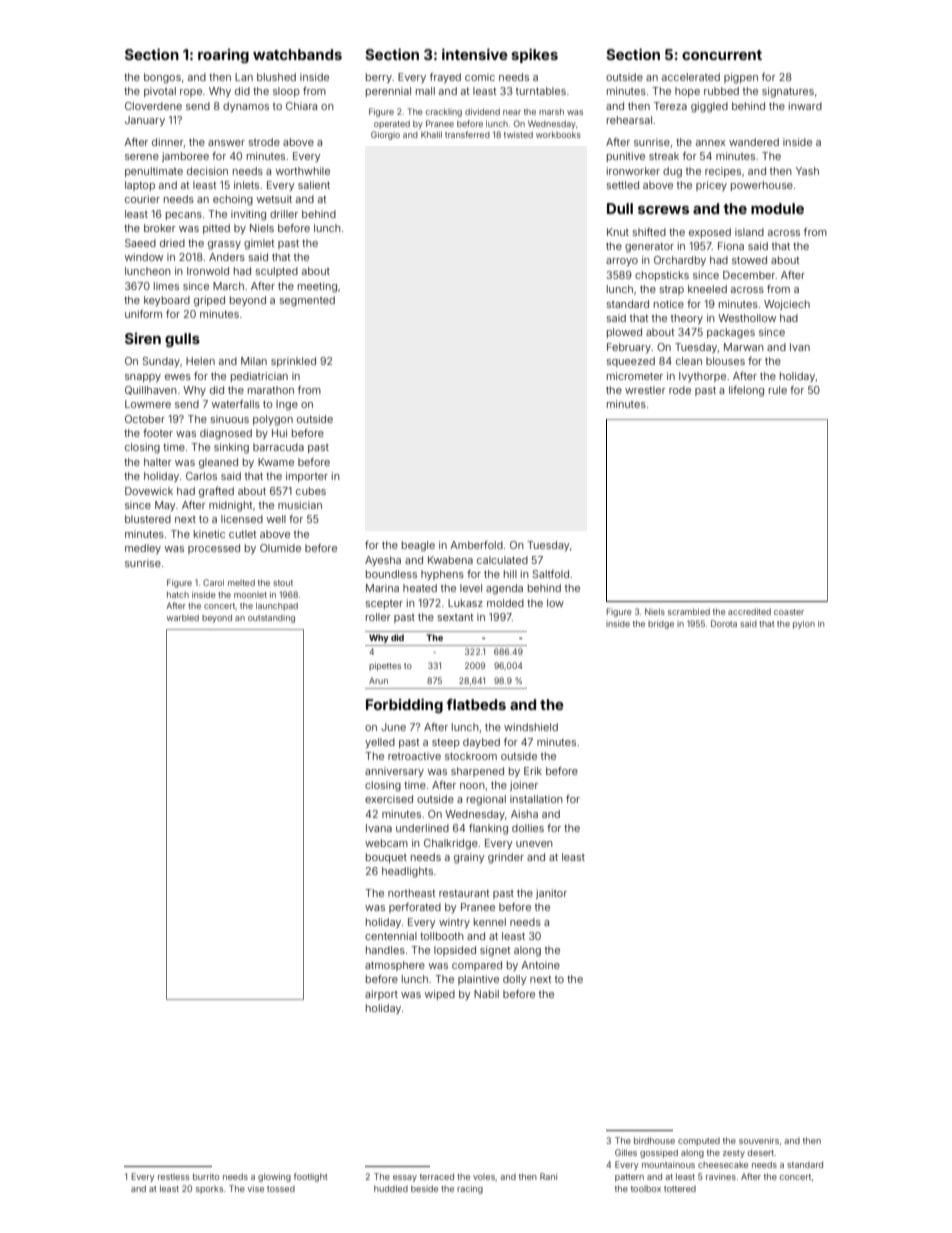 This image has width=952, height=1233. Describe the element at coordinates (747, 318) in the image. I see `Westhollow` at that location.
